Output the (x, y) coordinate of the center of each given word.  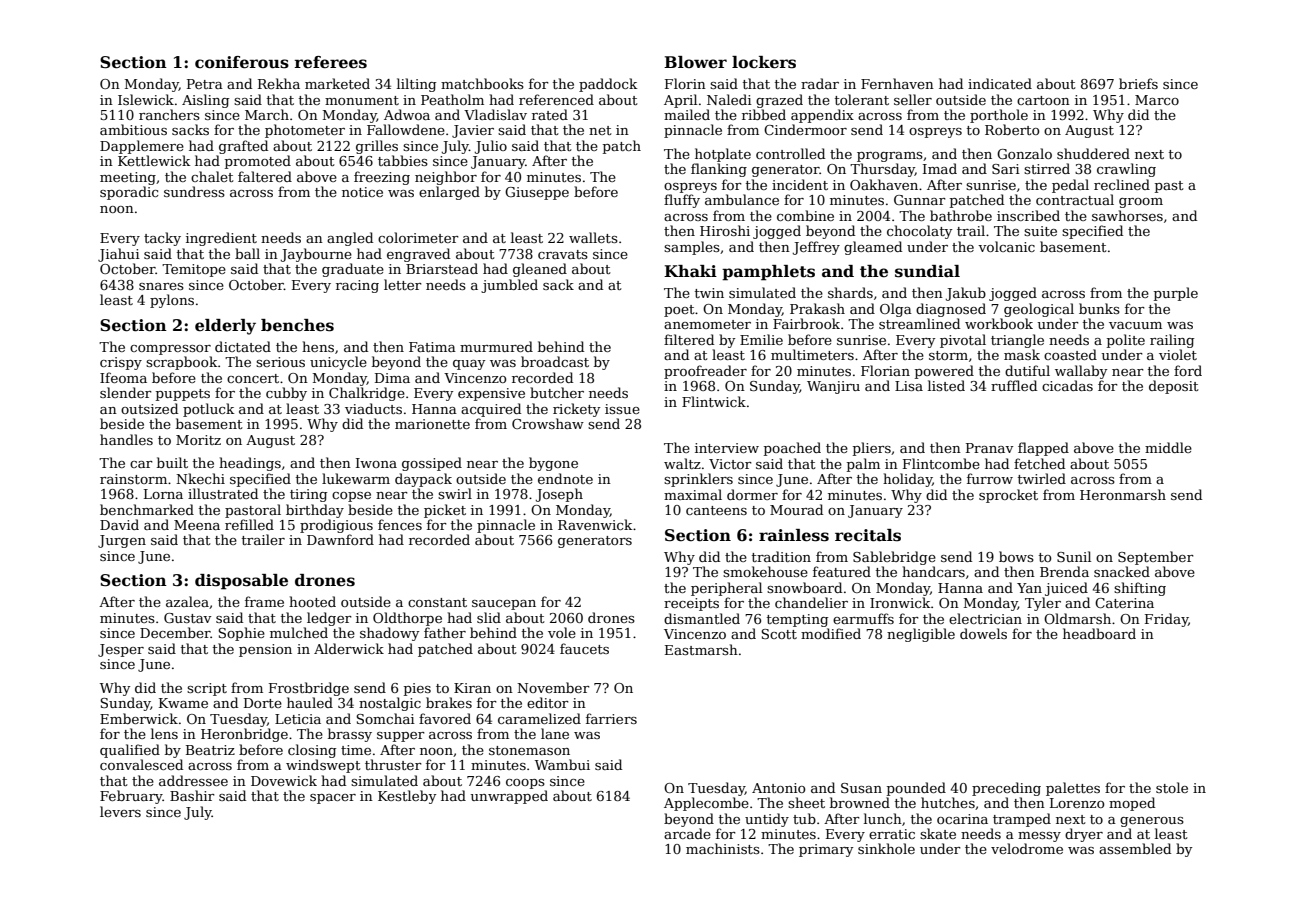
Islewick (146, 99)
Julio (491, 147)
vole (562, 632)
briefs (1138, 83)
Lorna (163, 494)
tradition (781, 556)
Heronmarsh (1123, 494)
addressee (193, 780)
